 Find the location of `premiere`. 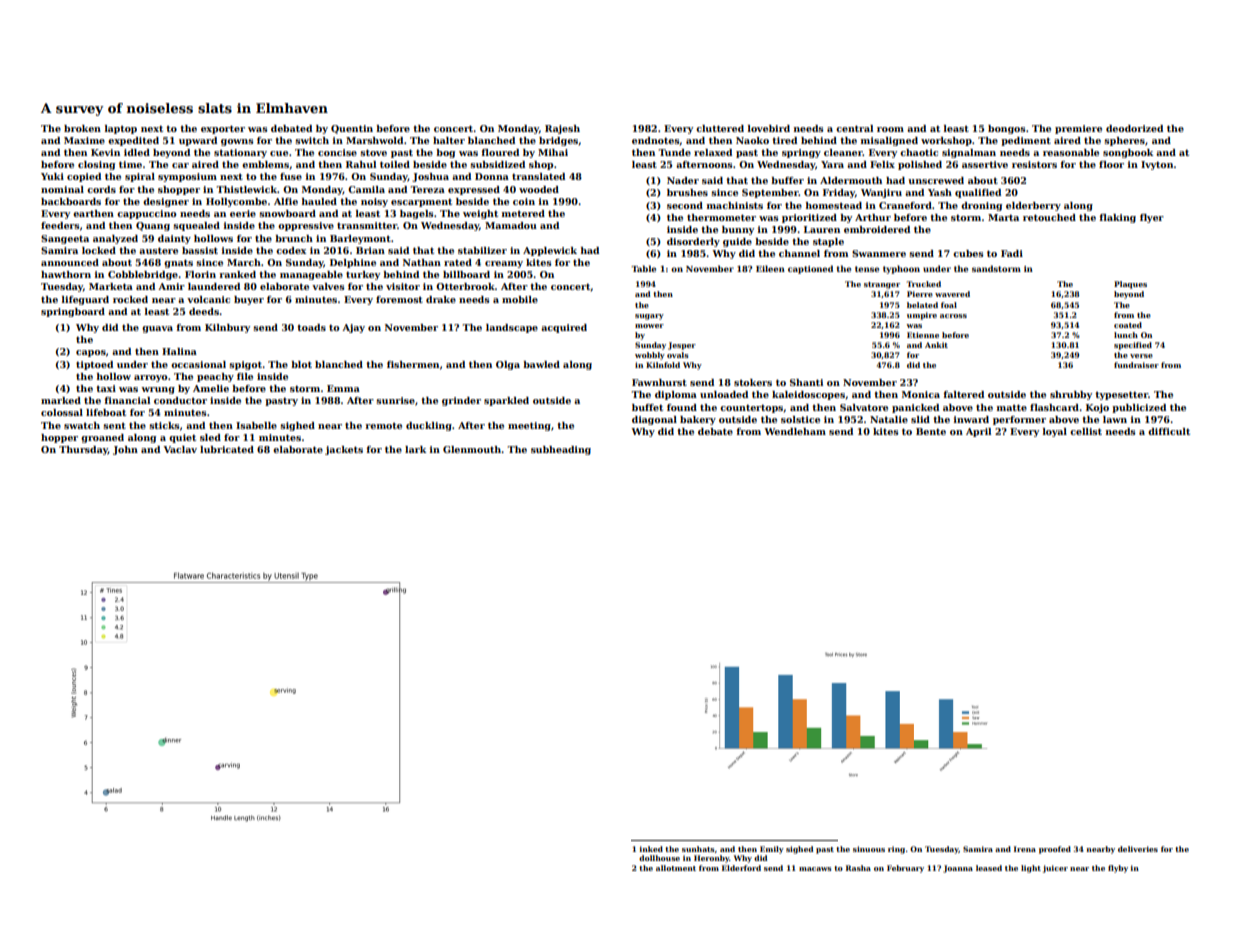

premiere is located at coordinates (1078, 129).
